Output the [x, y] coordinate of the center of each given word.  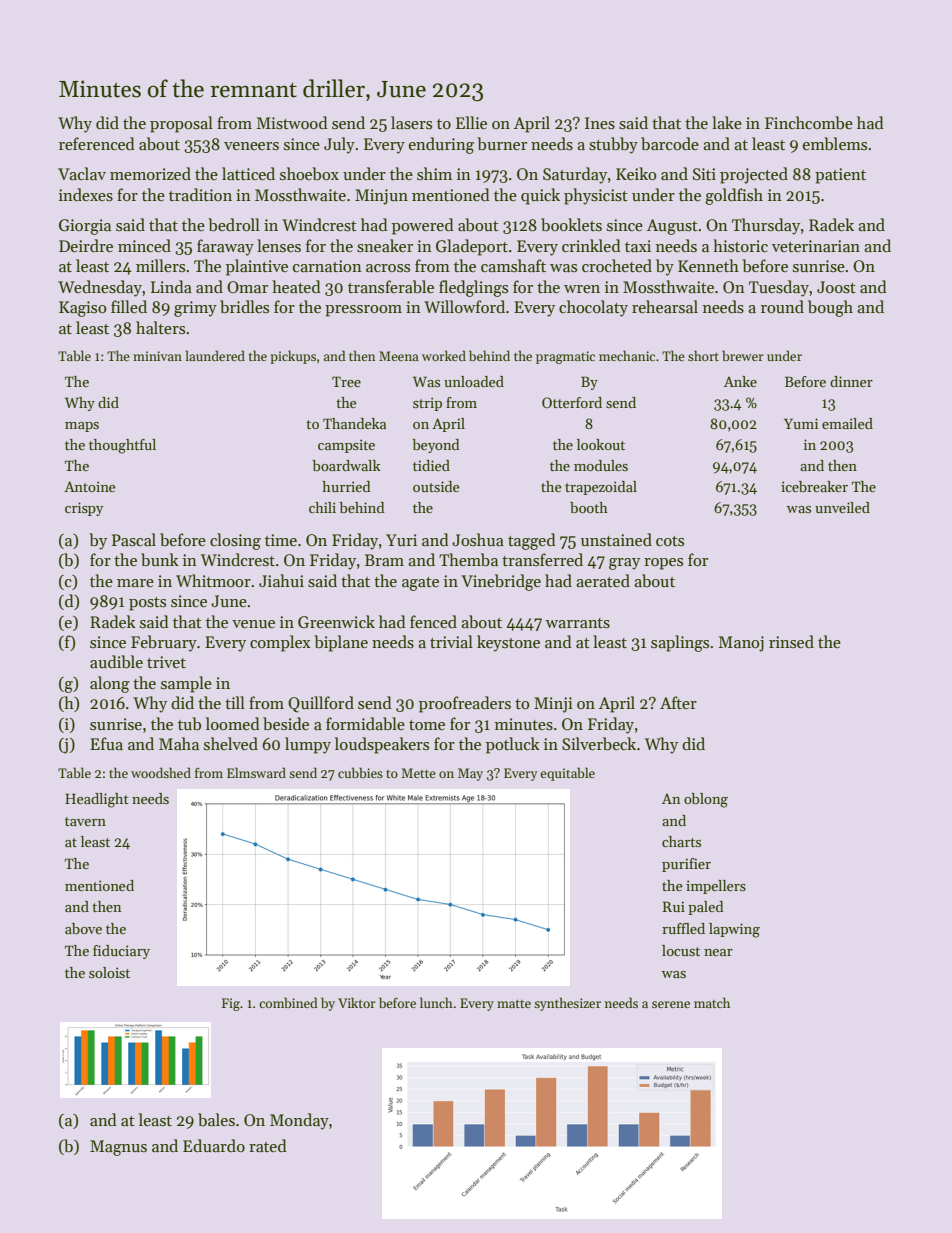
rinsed [791, 641]
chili [322, 507]
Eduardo [214, 1145]
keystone [508, 643]
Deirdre [86, 246]
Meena [399, 356]
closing [235, 541]
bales [216, 1120]
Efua [106, 743]
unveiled [842, 507]
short [703, 355]
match [712, 1002]
